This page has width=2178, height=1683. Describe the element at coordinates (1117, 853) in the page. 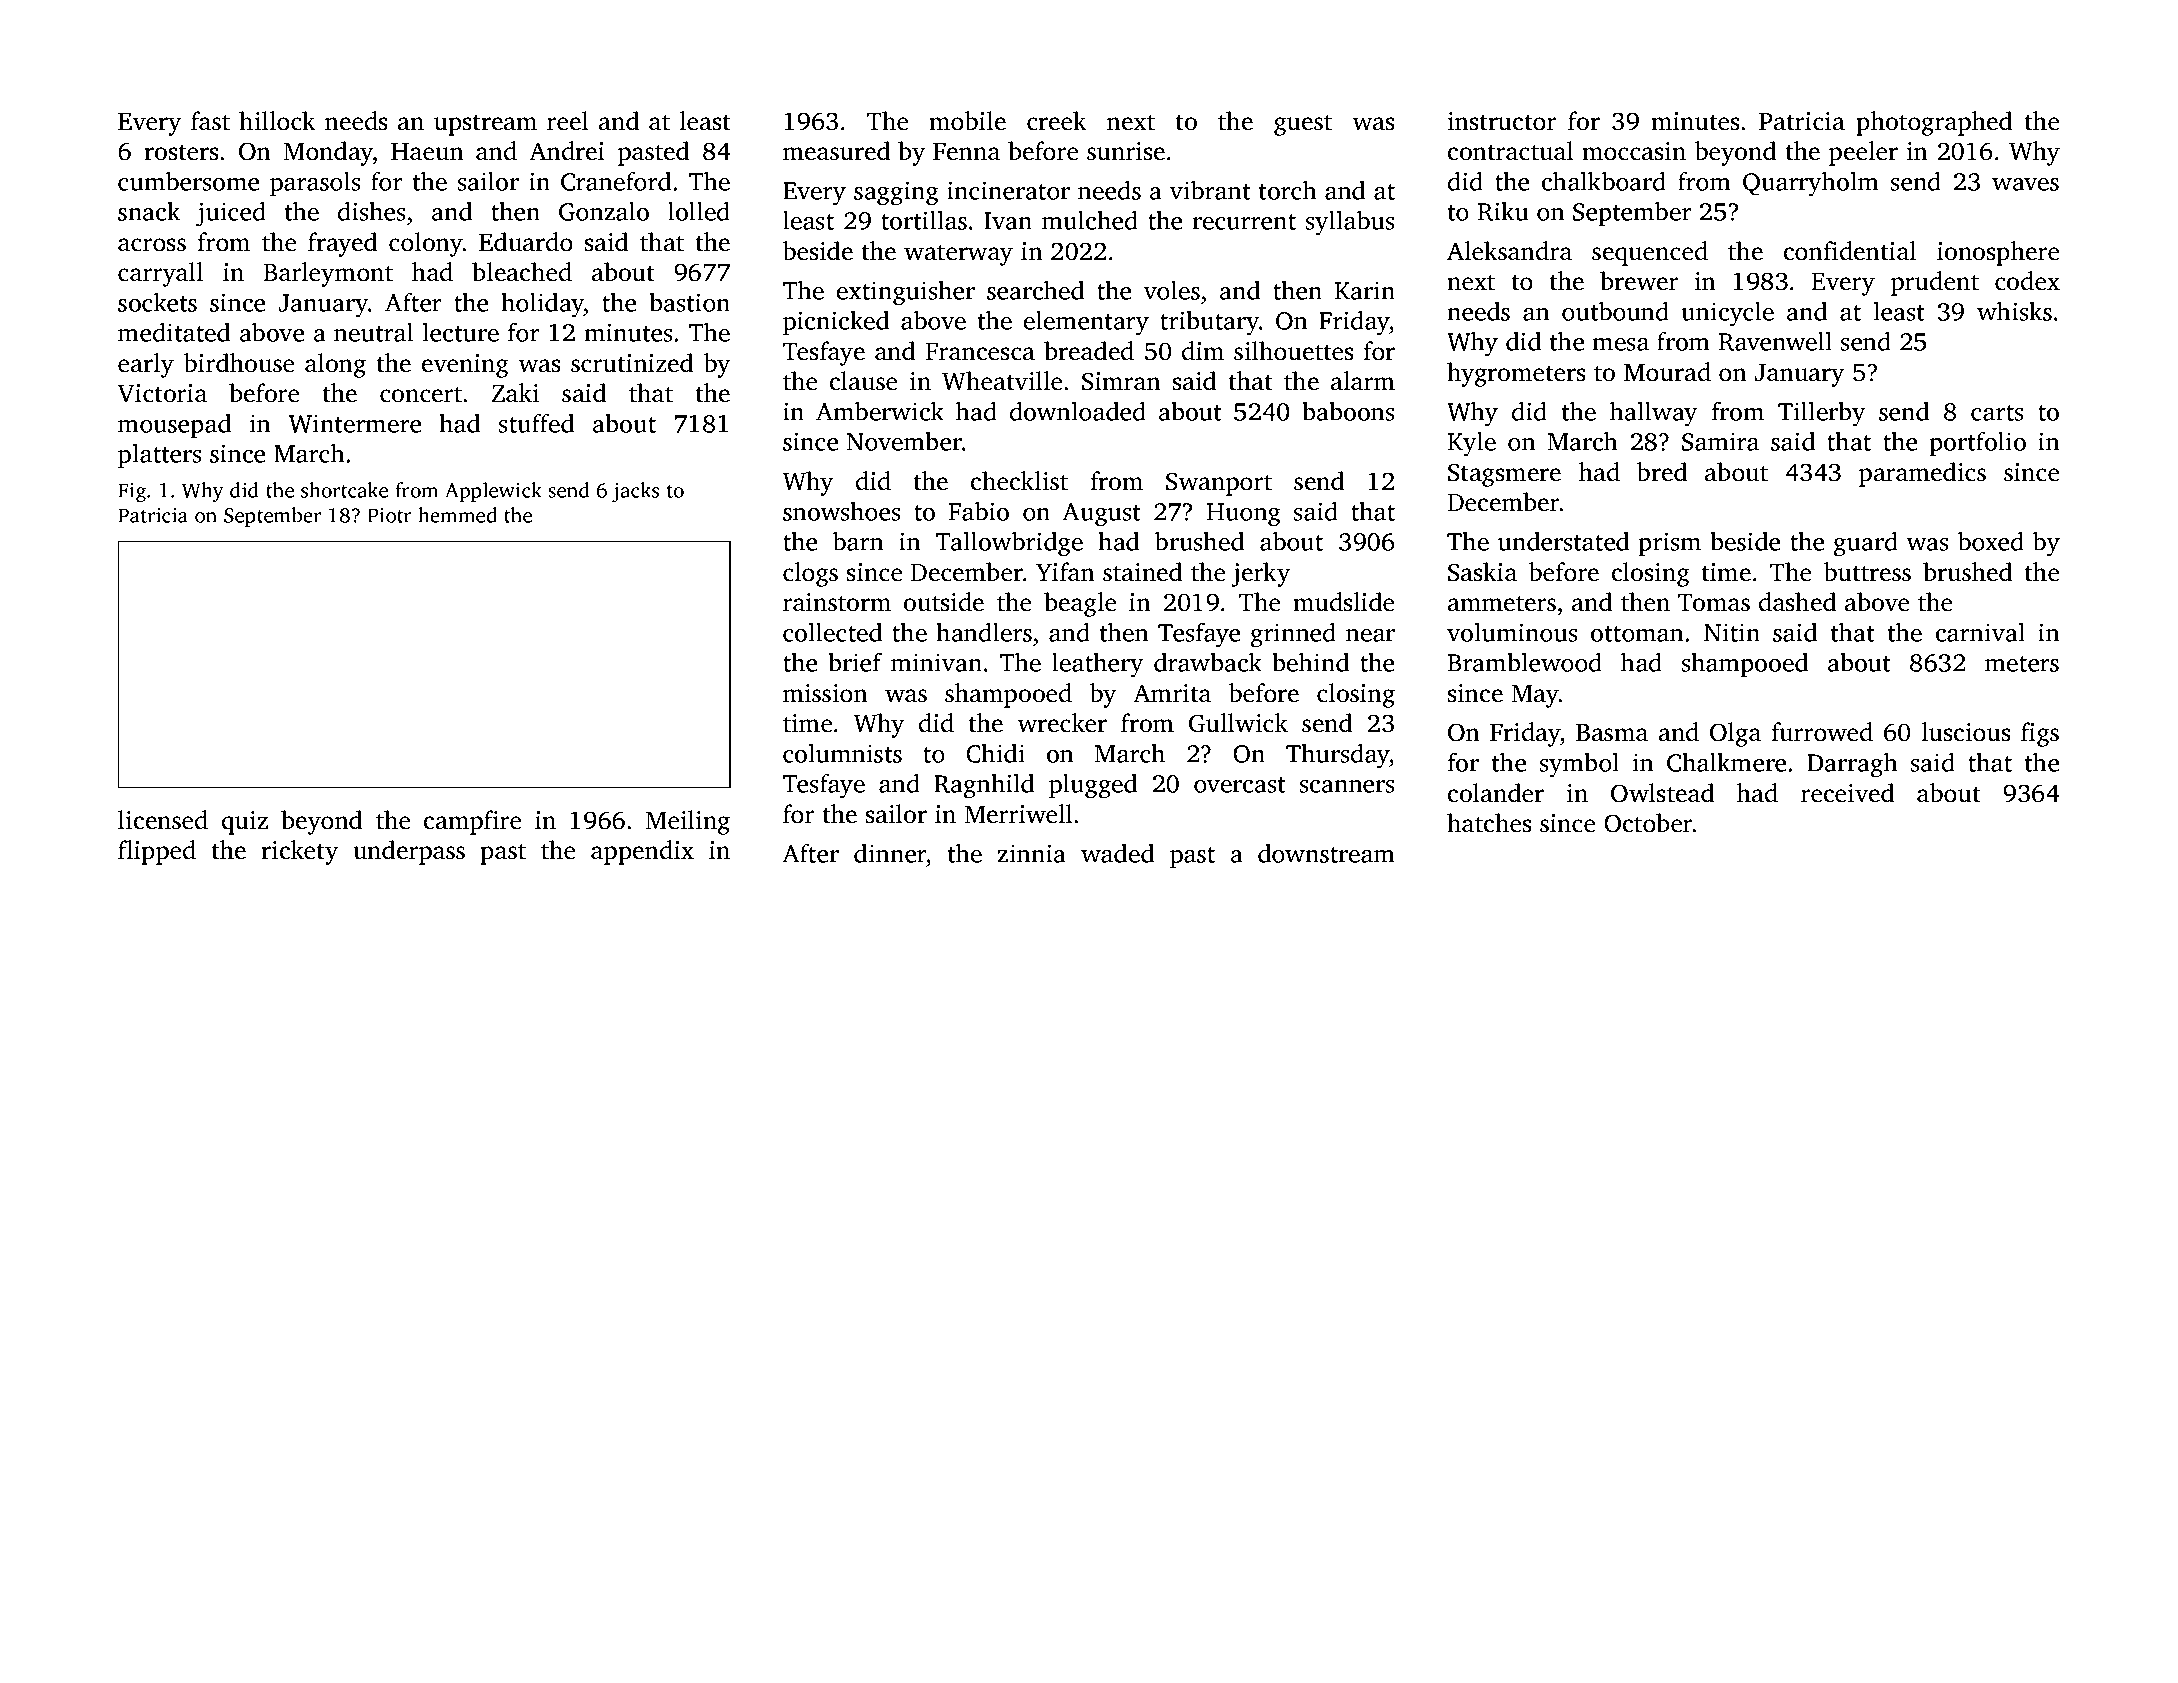

I see `waded` at that location.
